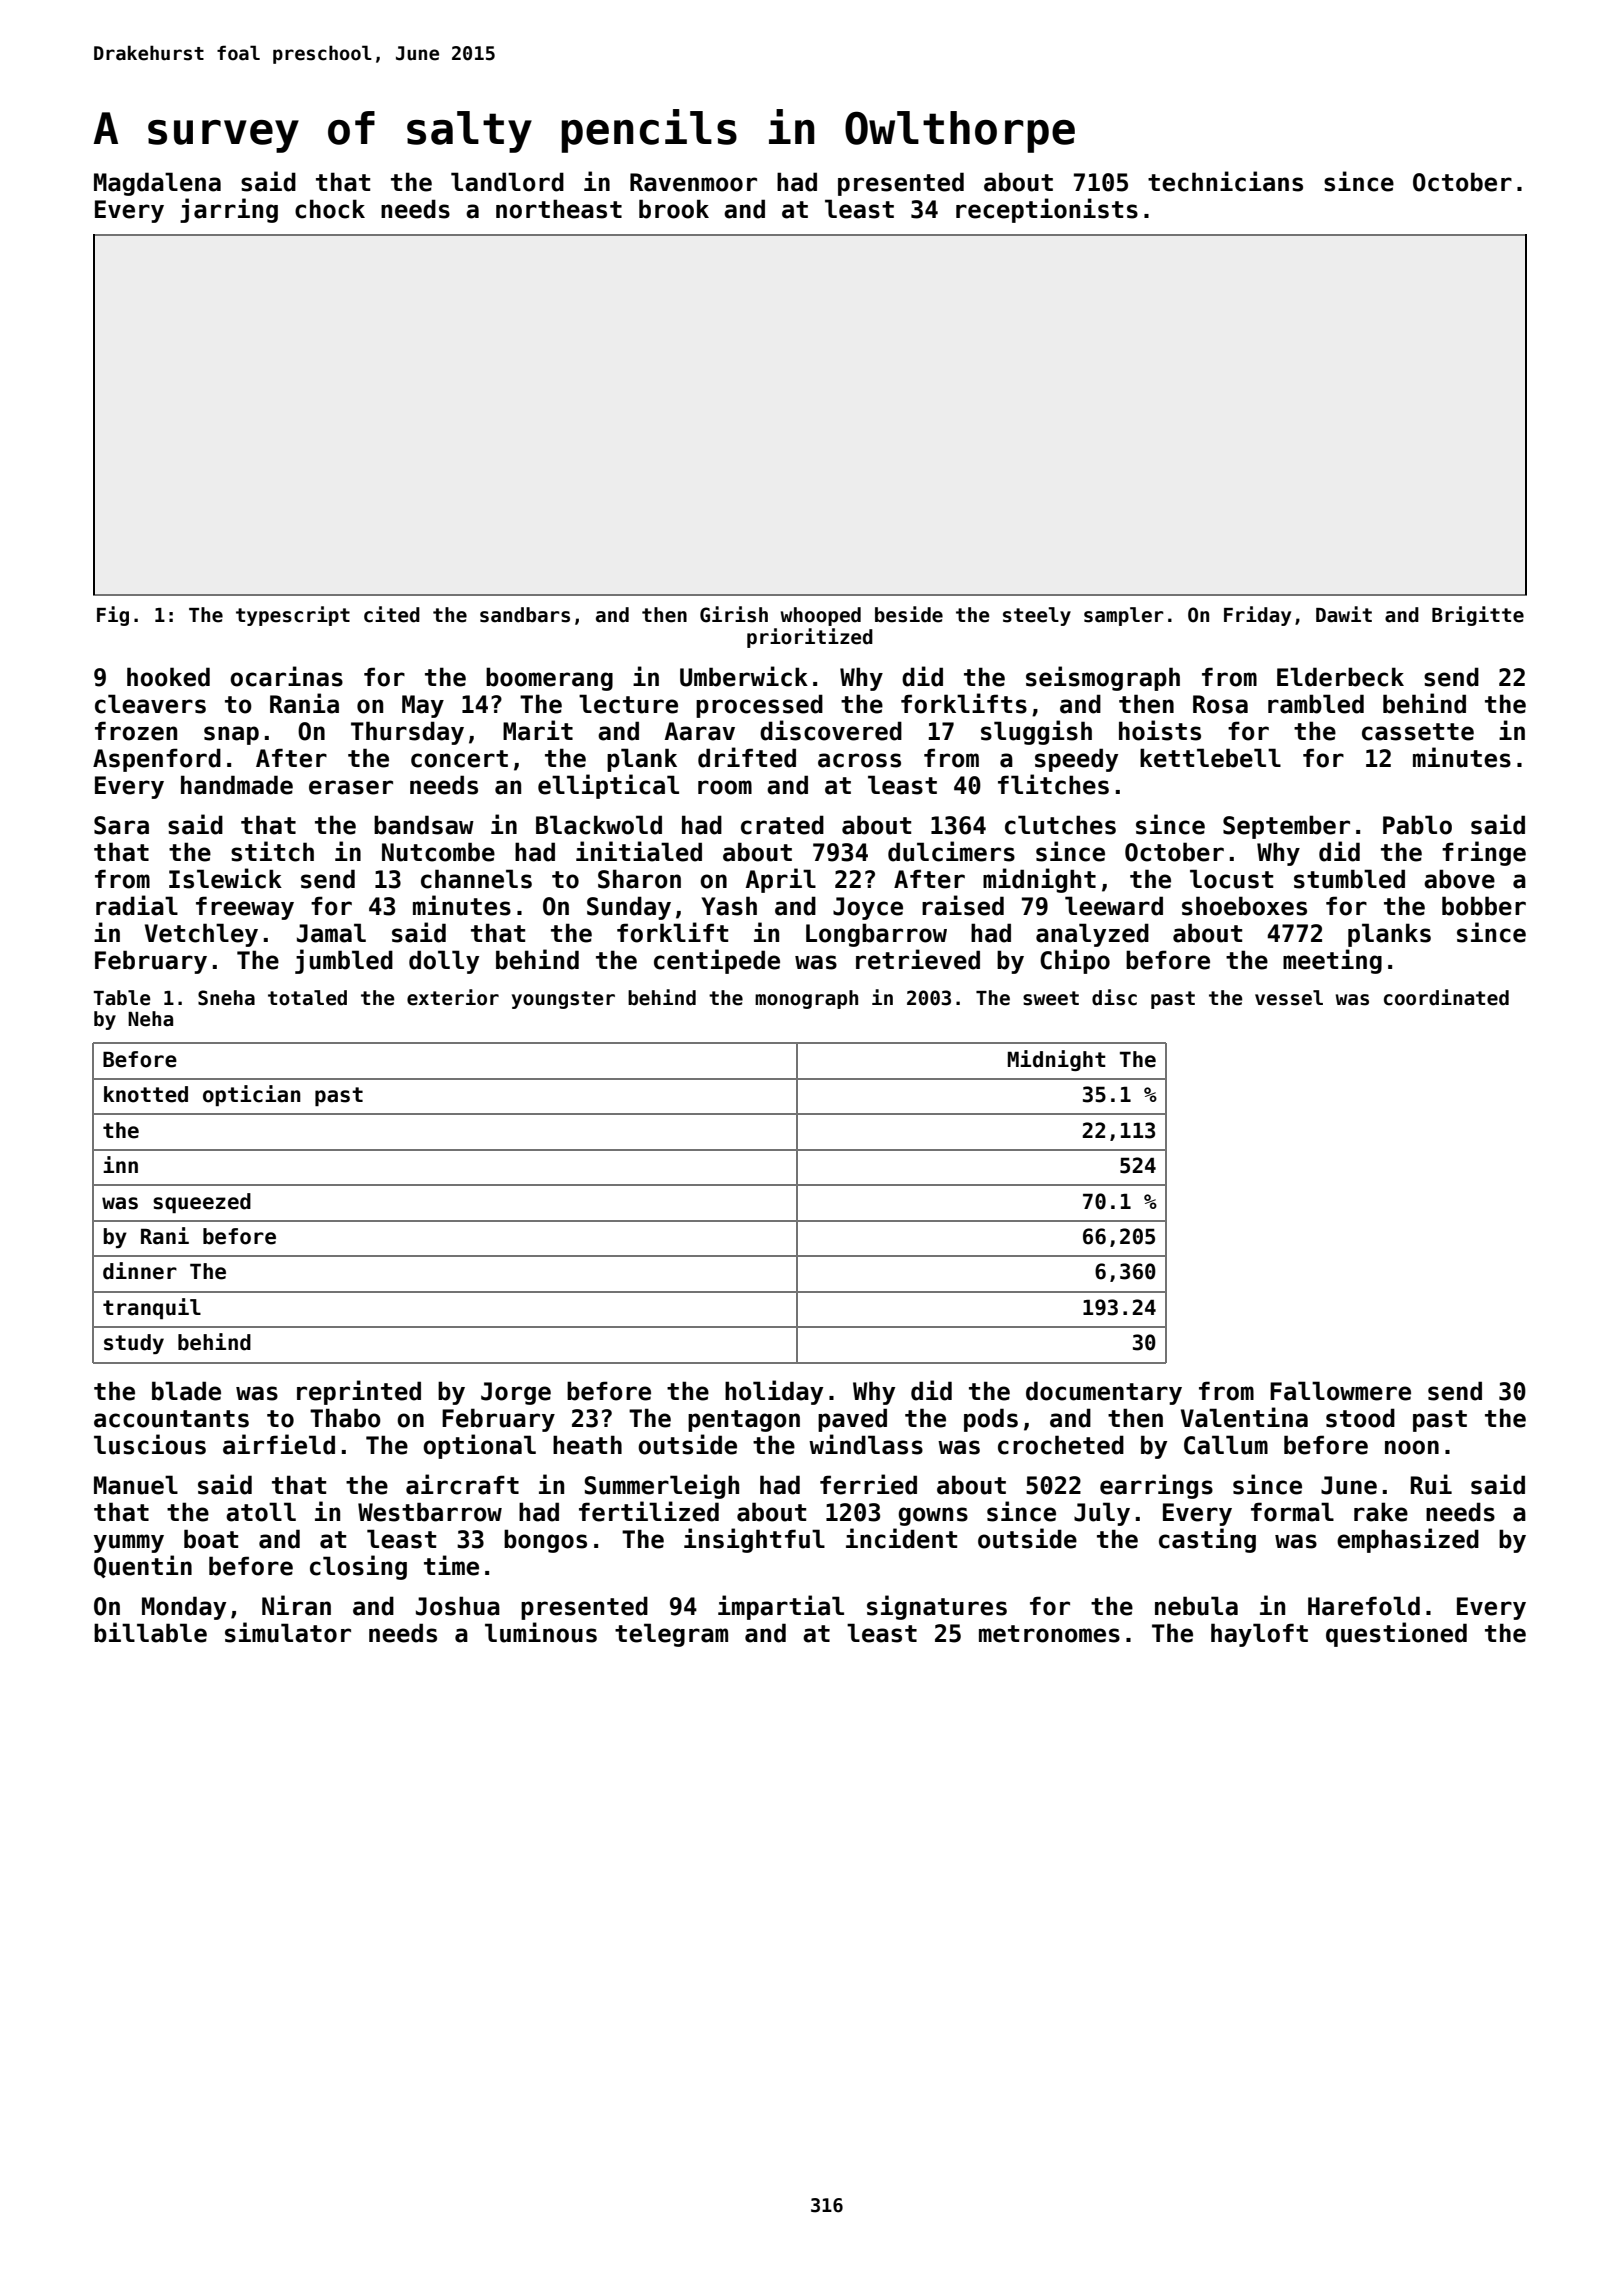 The width and height of the screenshot is (1620, 2292). I want to click on technicians, so click(1225, 181).
